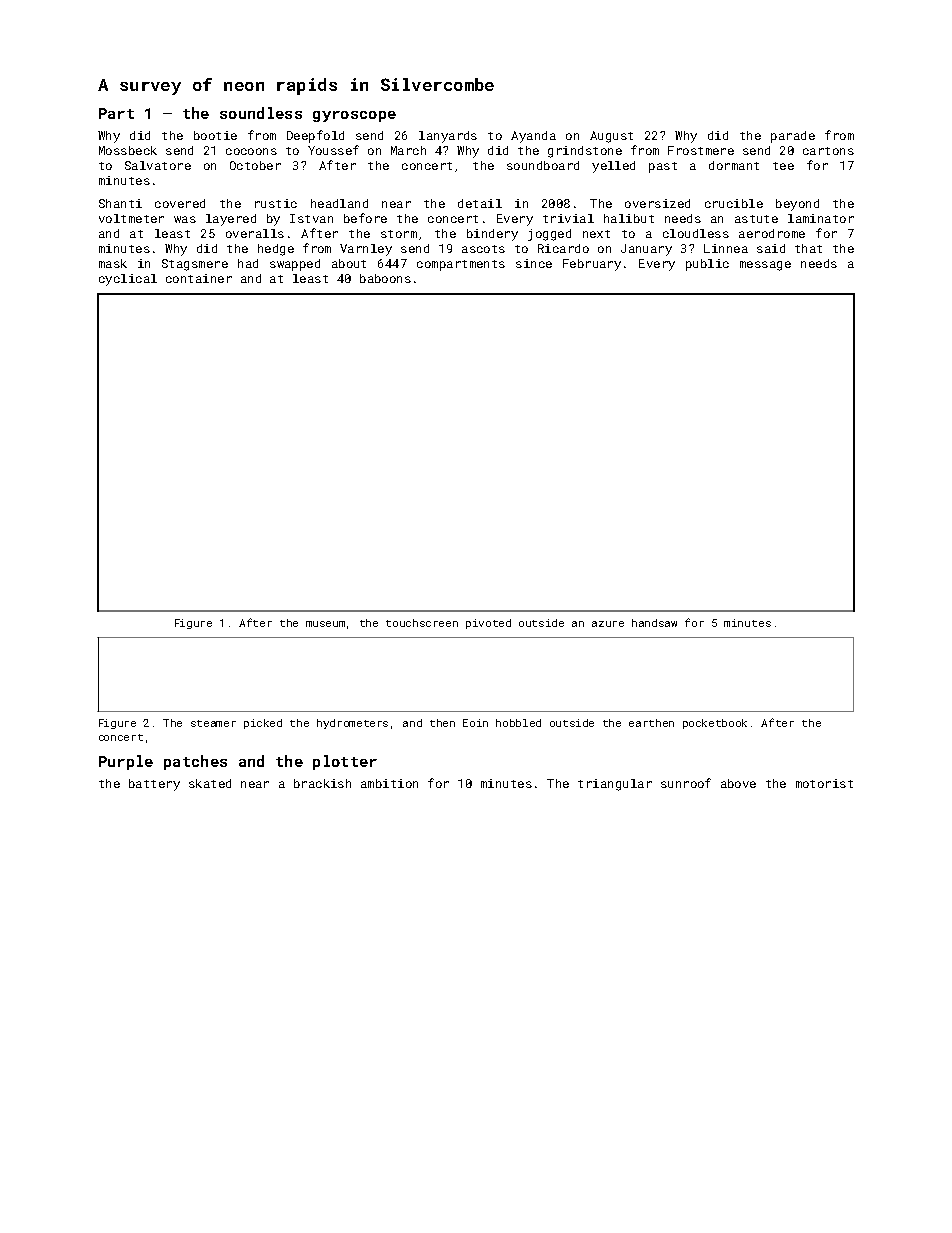  I want to click on soundless, so click(261, 113).
